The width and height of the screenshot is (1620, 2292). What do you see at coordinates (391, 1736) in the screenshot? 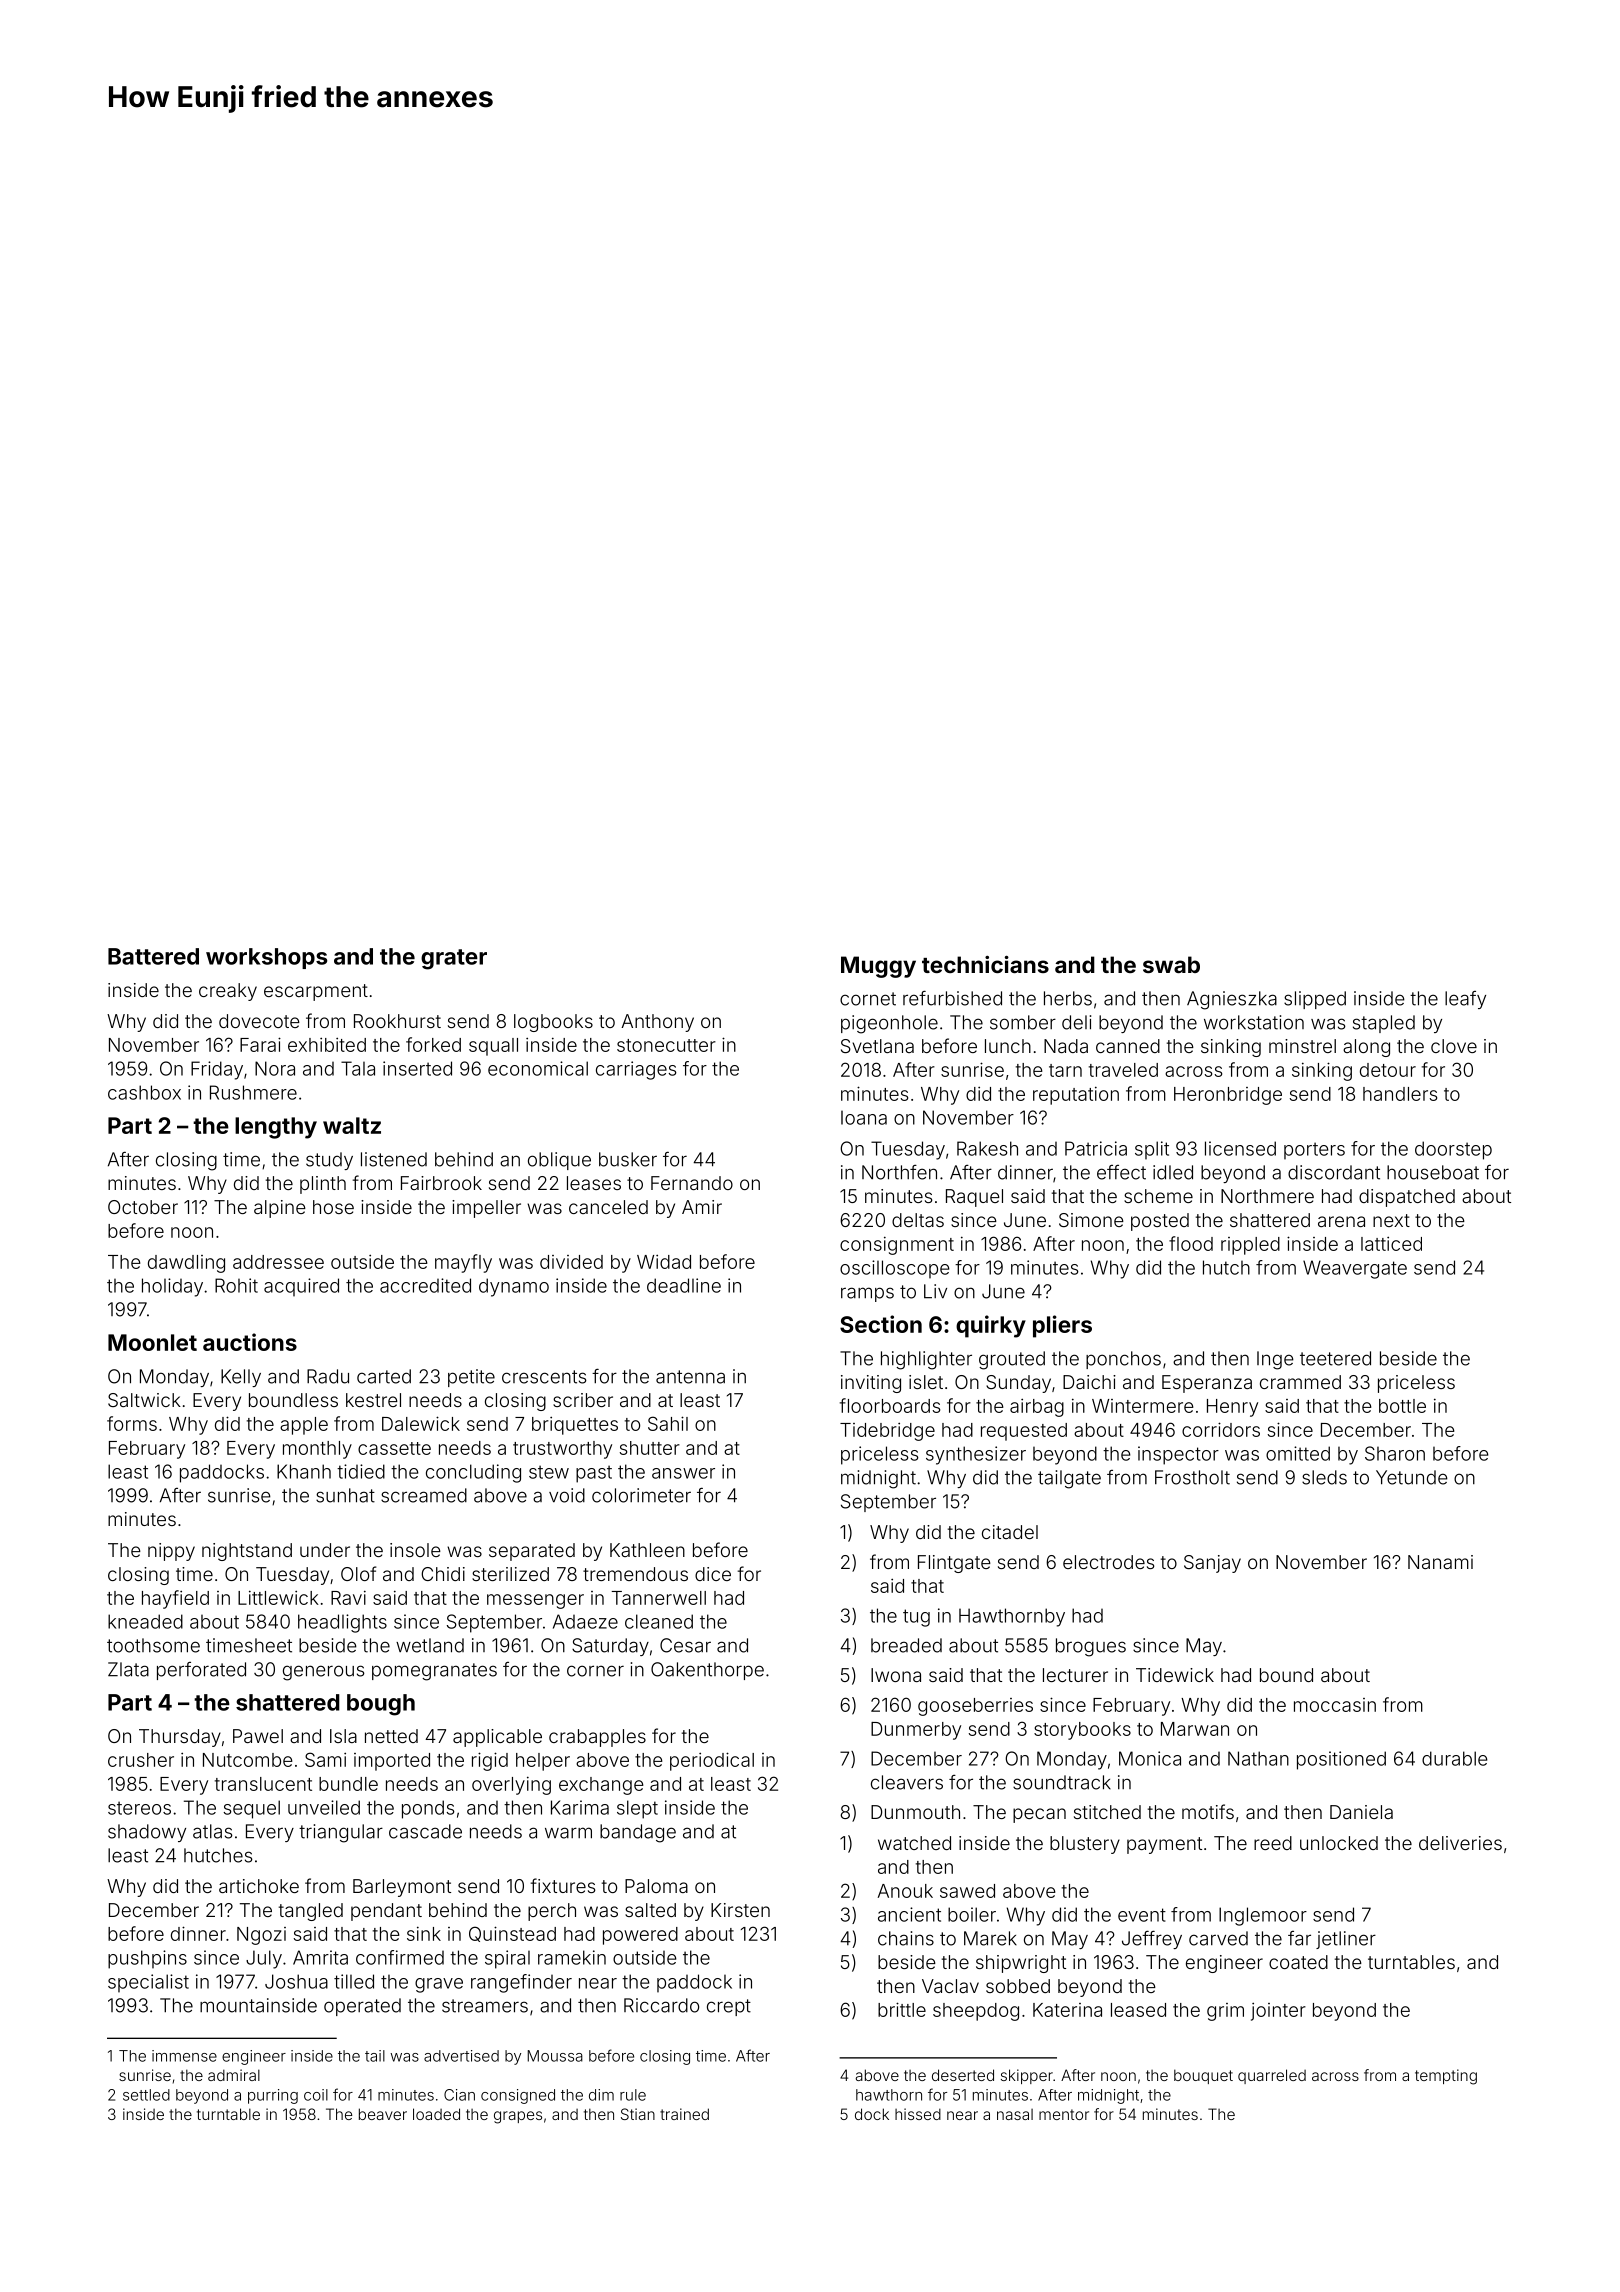
I see `netted` at bounding box center [391, 1736].
